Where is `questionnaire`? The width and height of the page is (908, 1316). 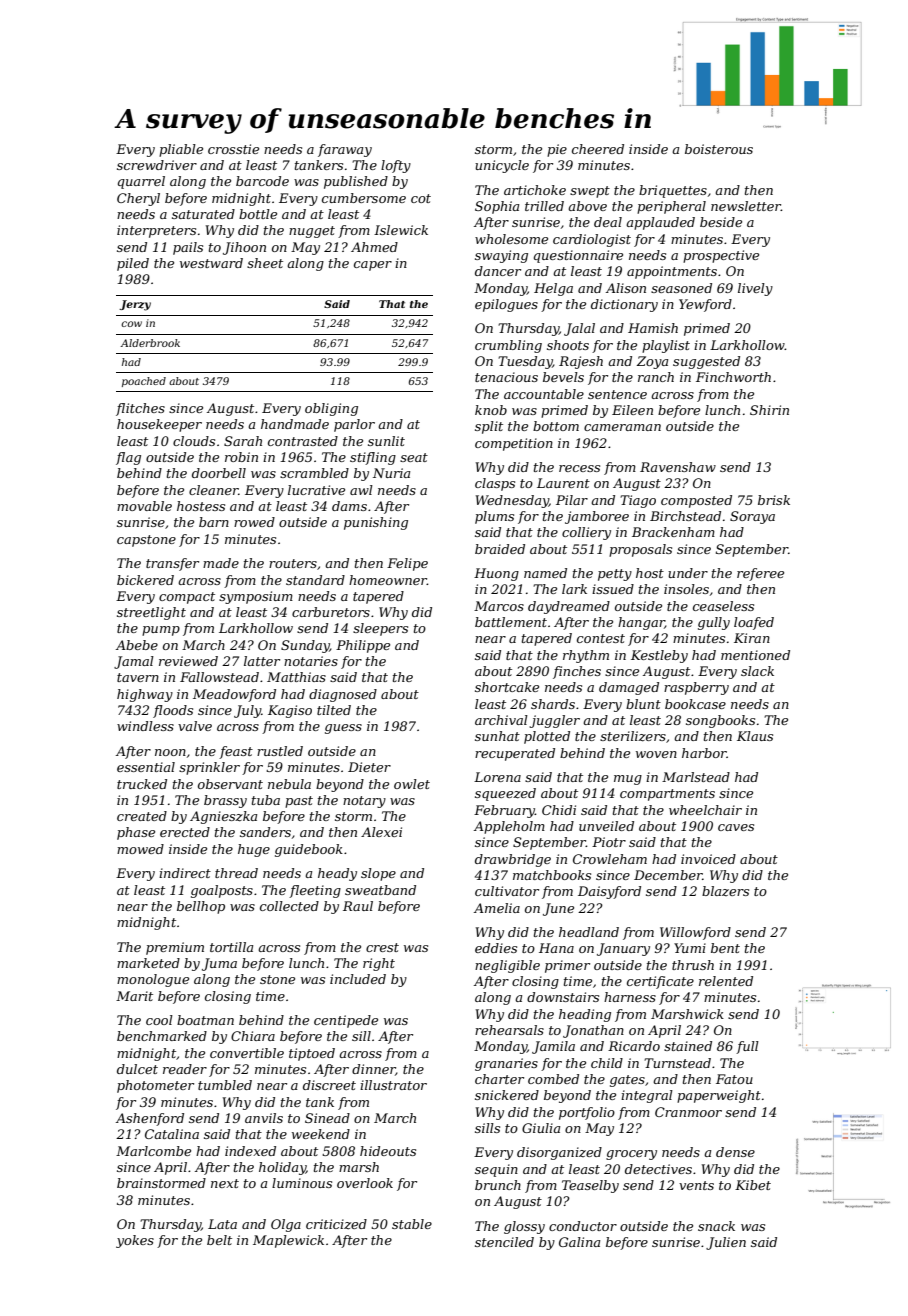
questionnaire is located at coordinates (578, 256).
